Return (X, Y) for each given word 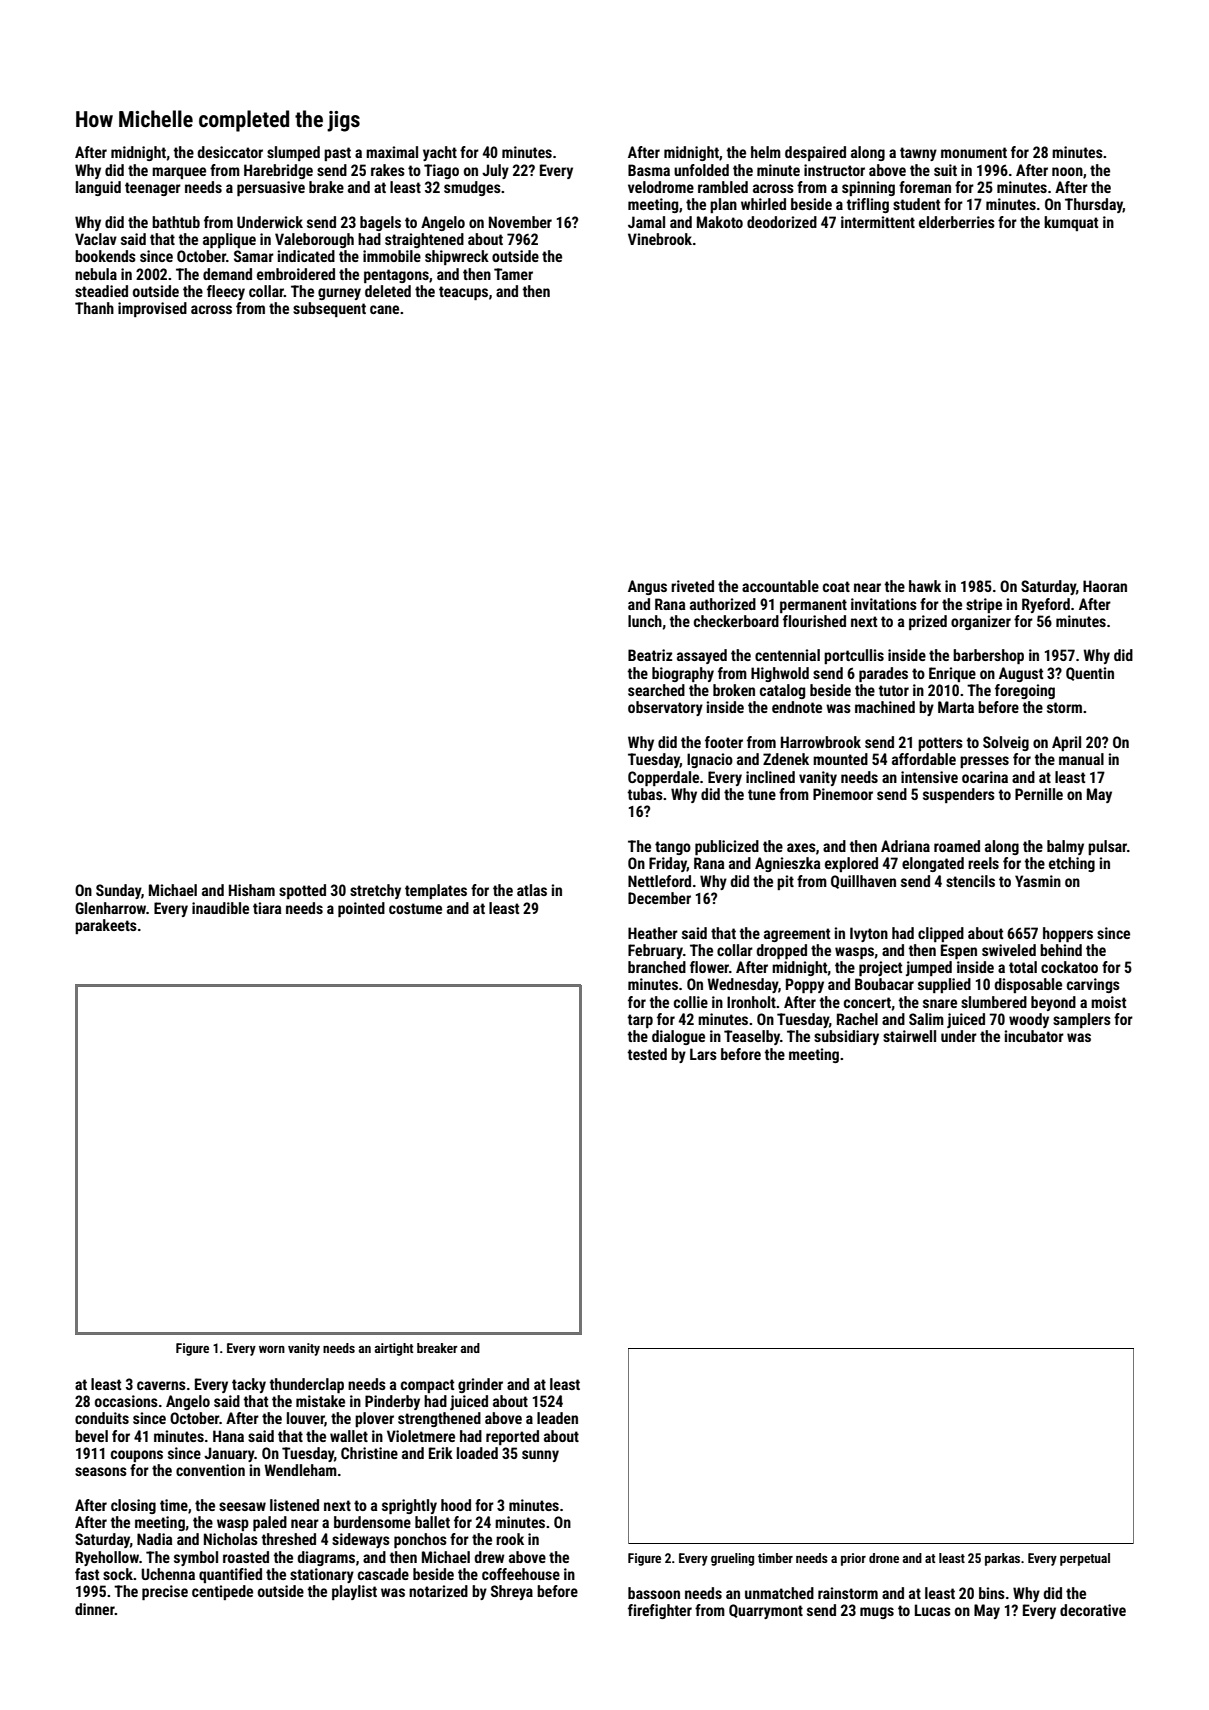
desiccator (230, 152)
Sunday (118, 891)
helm (766, 152)
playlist (354, 1592)
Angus (647, 587)
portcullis (854, 656)
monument (974, 152)
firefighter (660, 1611)
